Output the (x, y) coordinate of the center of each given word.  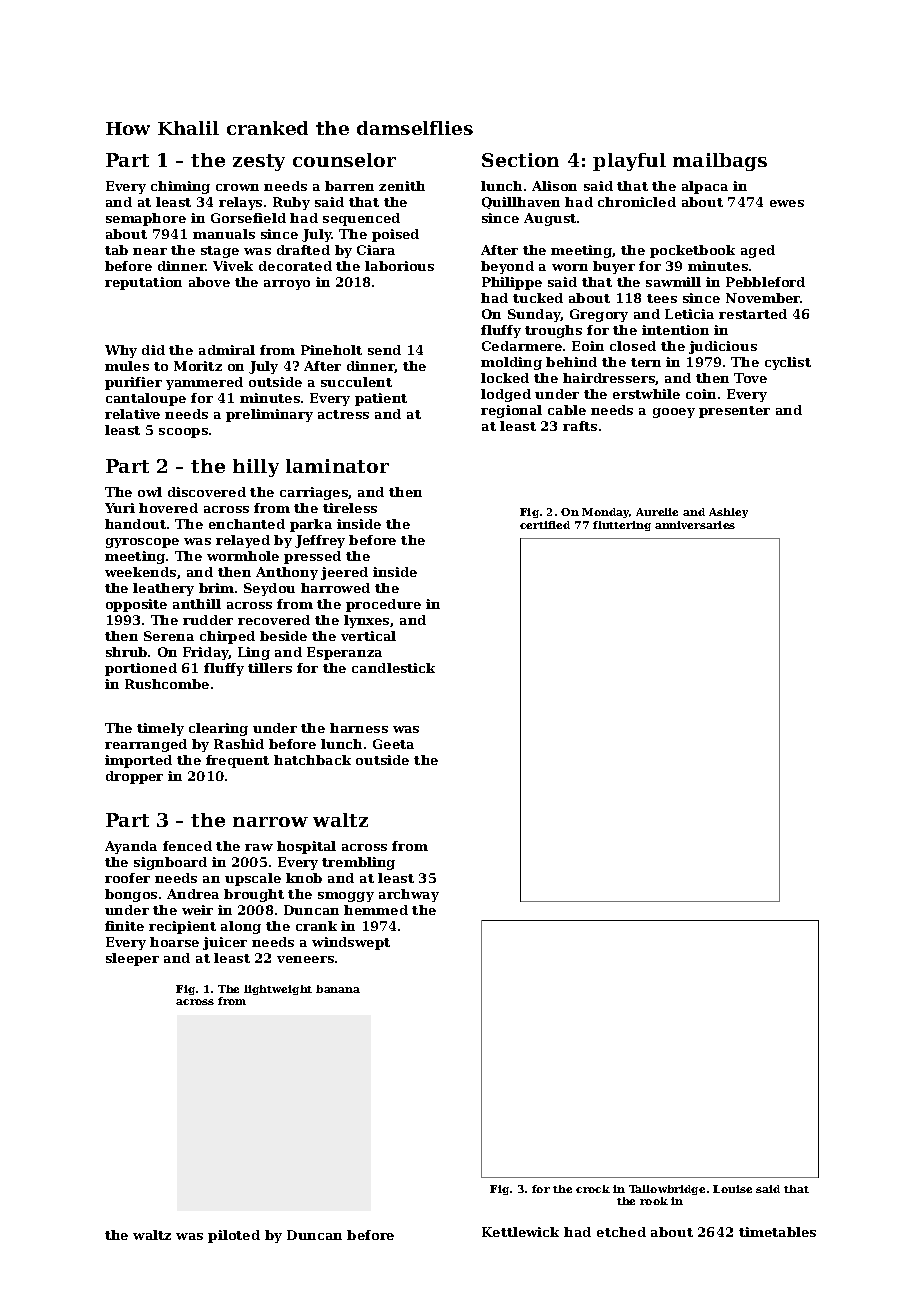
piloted (234, 1236)
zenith (402, 186)
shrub (126, 652)
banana (338, 989)
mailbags (720, 162)
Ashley (728, 513)
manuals (224, 234)
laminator (337, 466)
